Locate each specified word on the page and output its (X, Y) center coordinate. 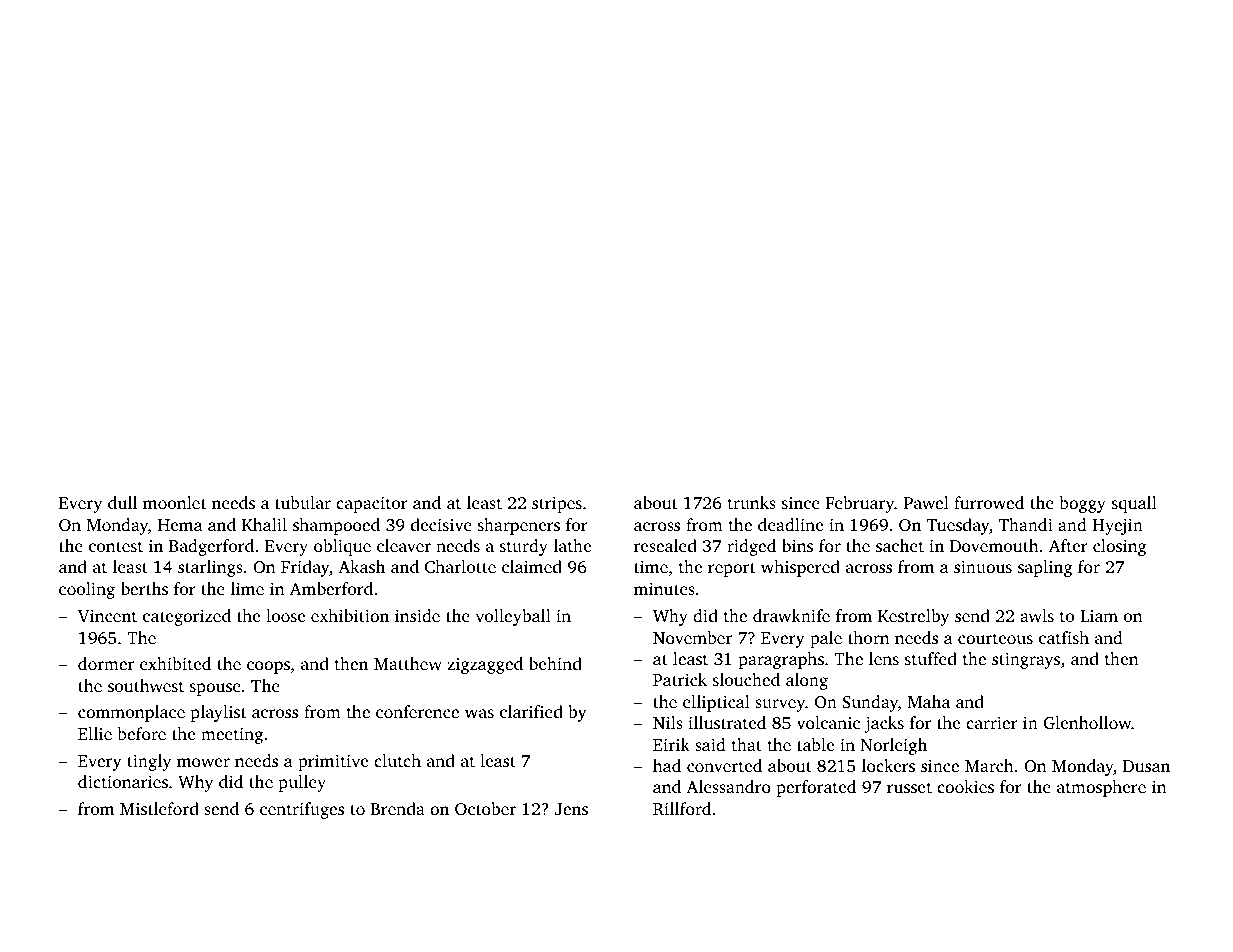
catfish (1064, 637)
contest (116, 546)
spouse (215, 689)
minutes (664, 588)
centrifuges (302, 810)
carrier (992, 722)
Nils (668, 722)
